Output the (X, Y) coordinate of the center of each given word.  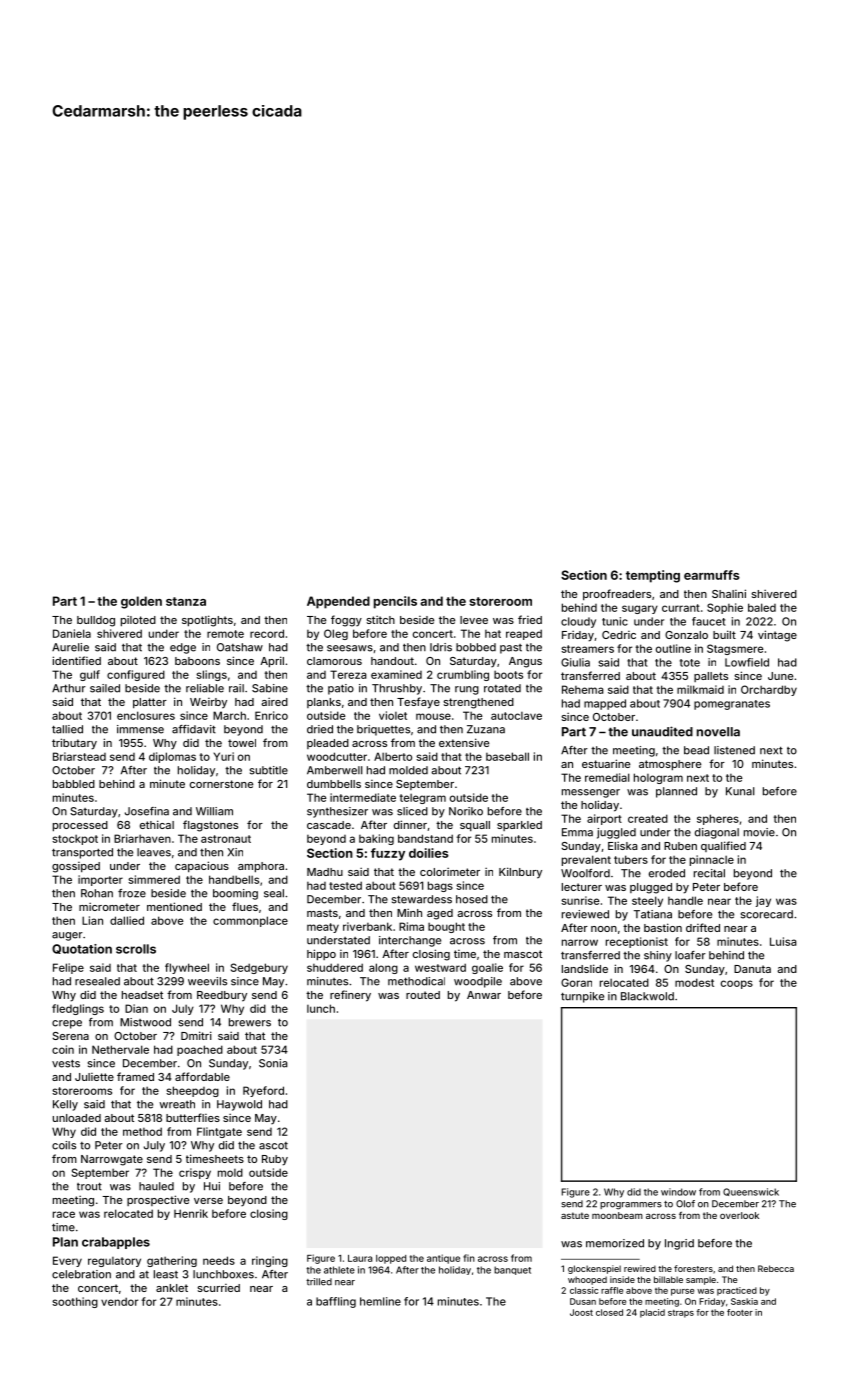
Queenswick (751, 1192)
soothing (75, 1302)
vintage (777, 636)
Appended (338, 602)
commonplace (250, 921)
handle (685, 900)
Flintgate (219, 1132)
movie (759, 832)
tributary (74, 744)
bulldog (96, 621)
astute (575, 1215)
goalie (487, 968)
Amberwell (335, 770)
